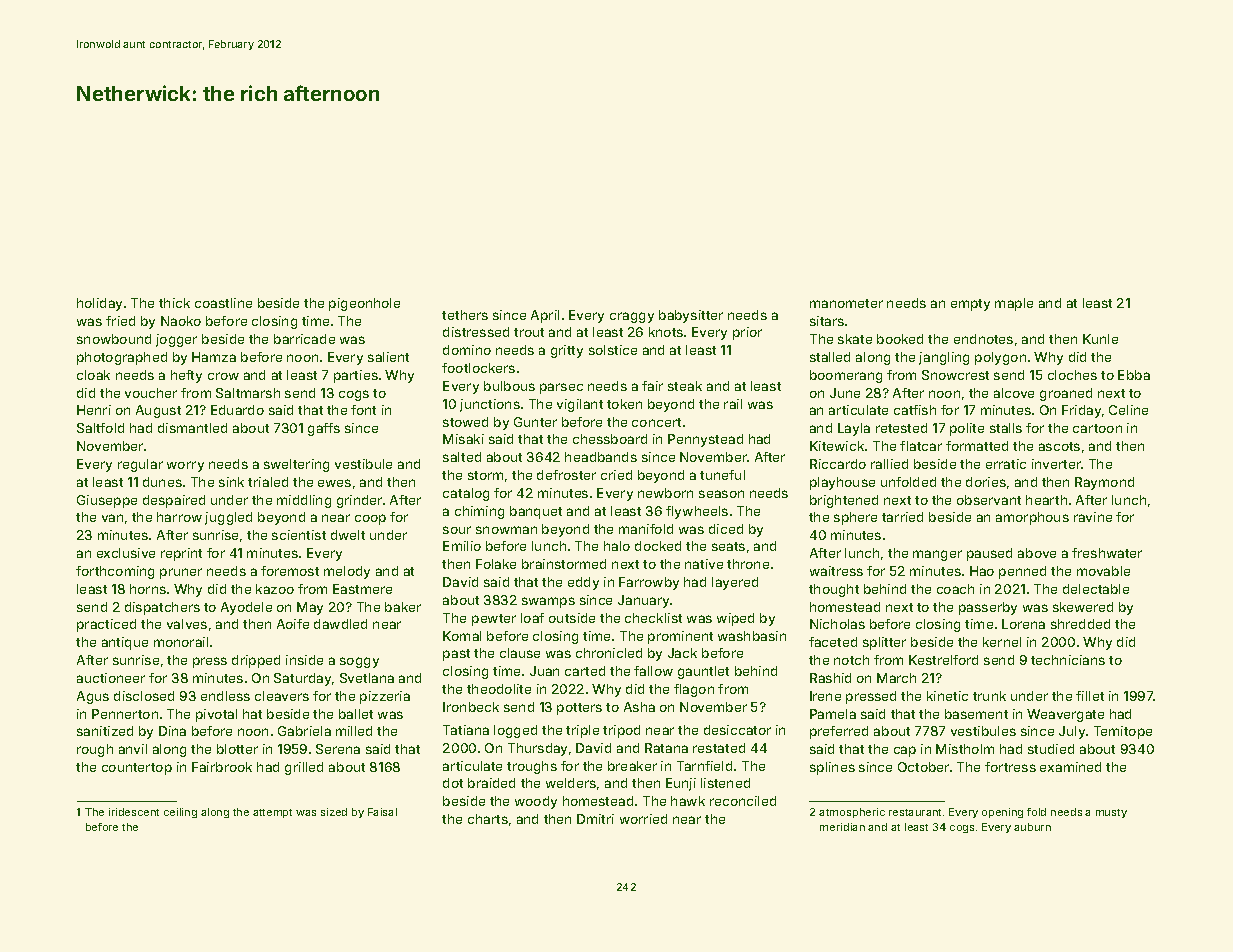  What do you see at coordinates (545, 316) in the screenshot?
I see `April` at bounding box center [545, 316].
